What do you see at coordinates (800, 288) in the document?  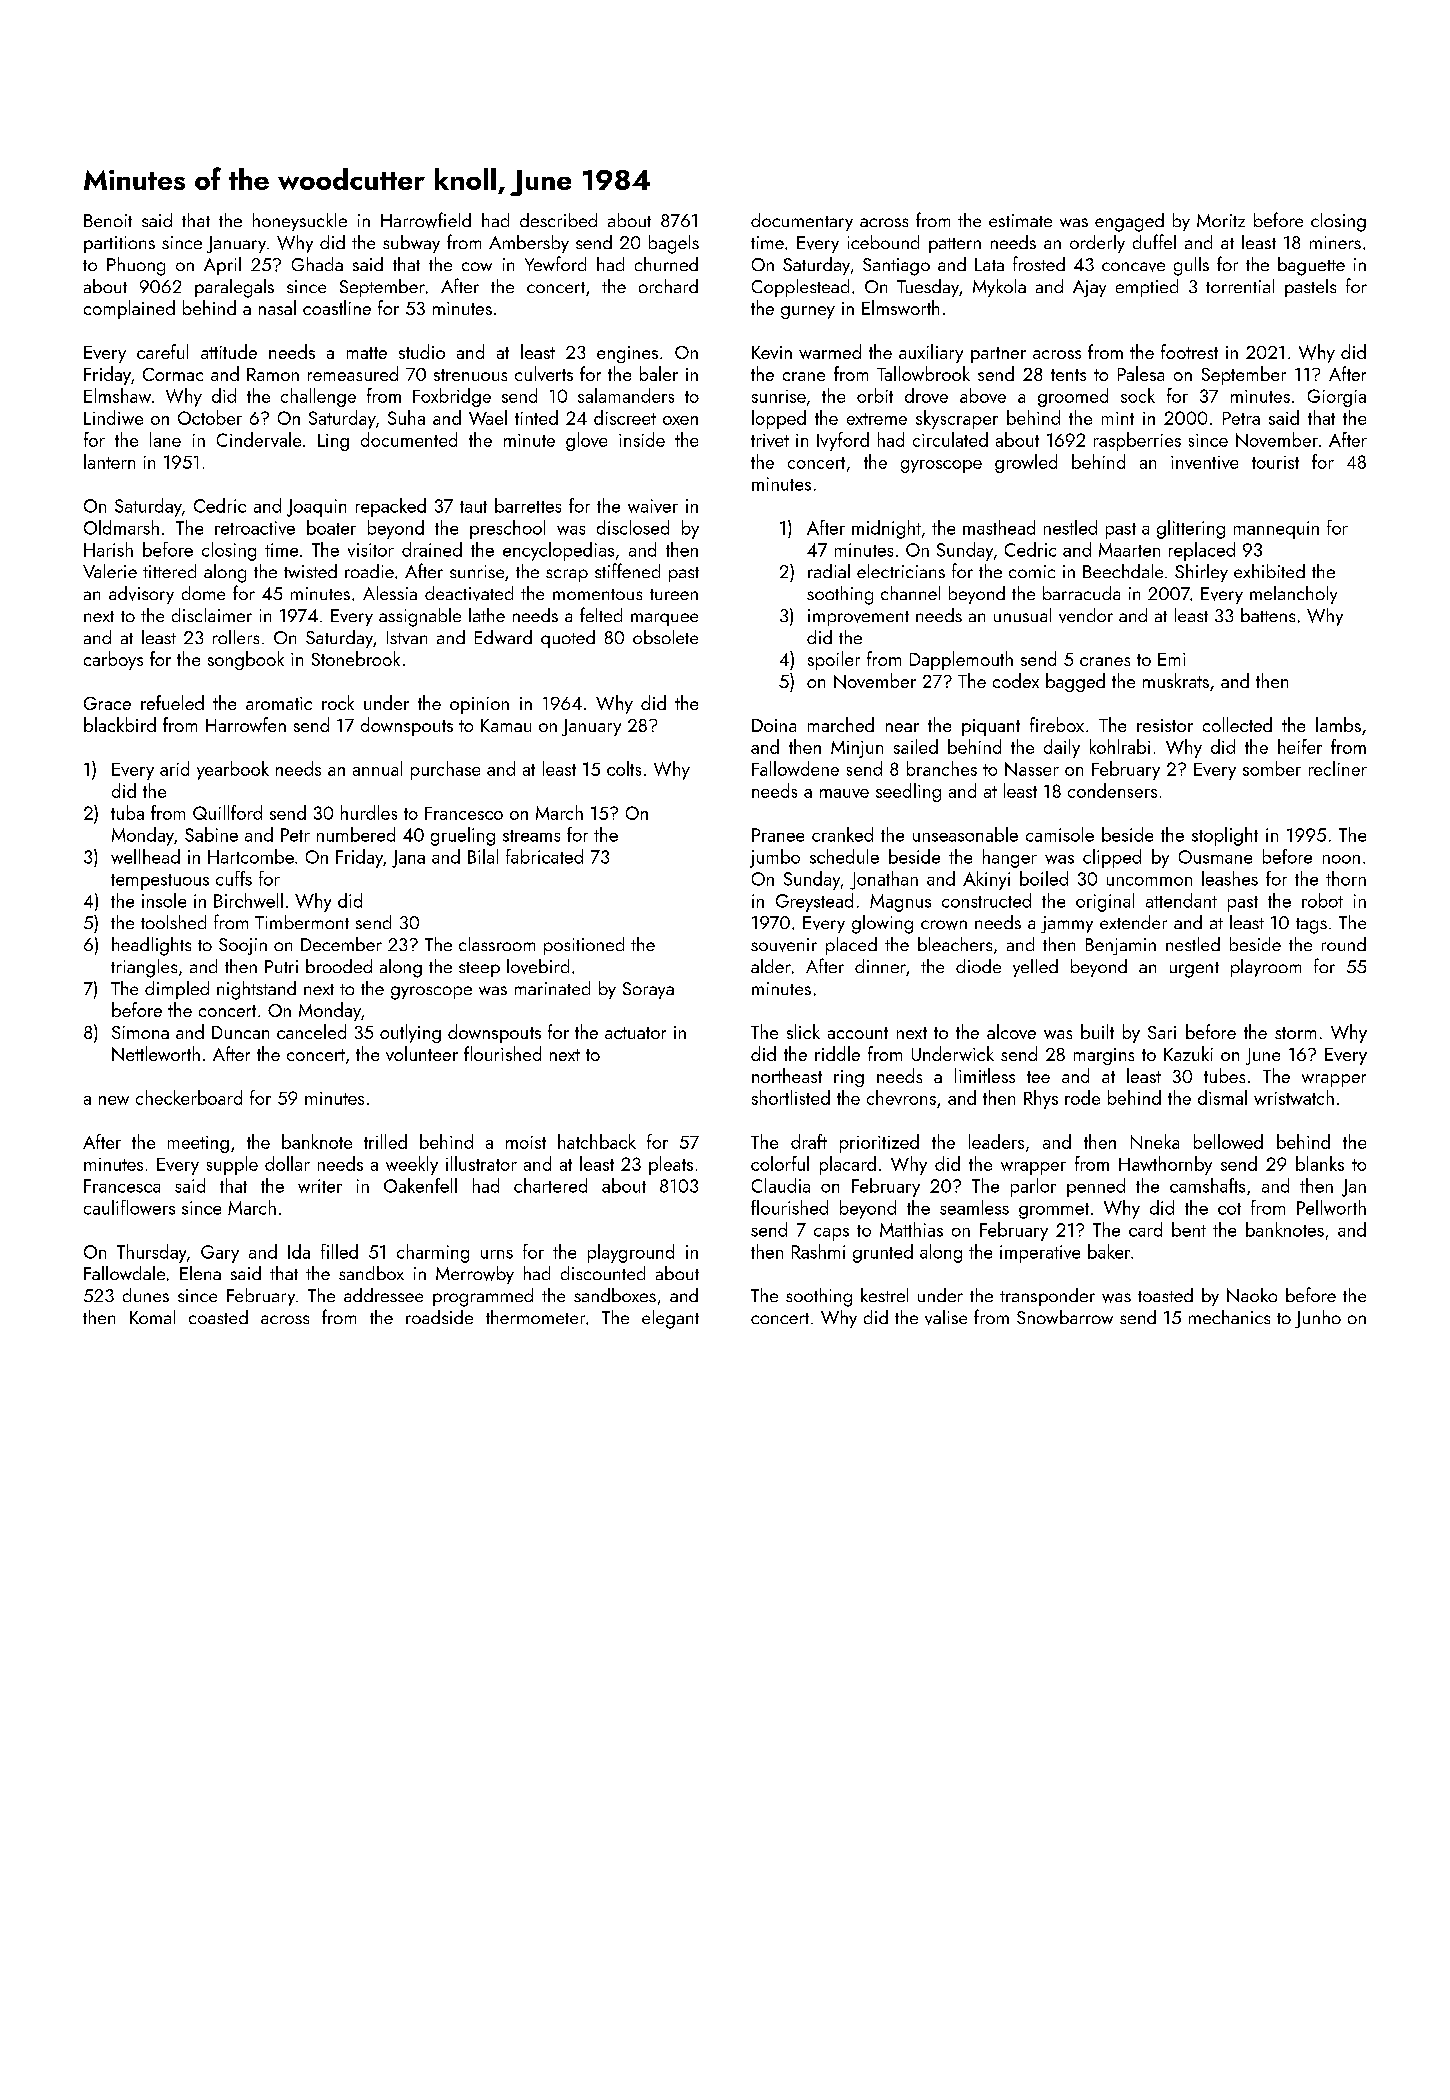 I see `Copplestead` at bounding box center [800, 288].
